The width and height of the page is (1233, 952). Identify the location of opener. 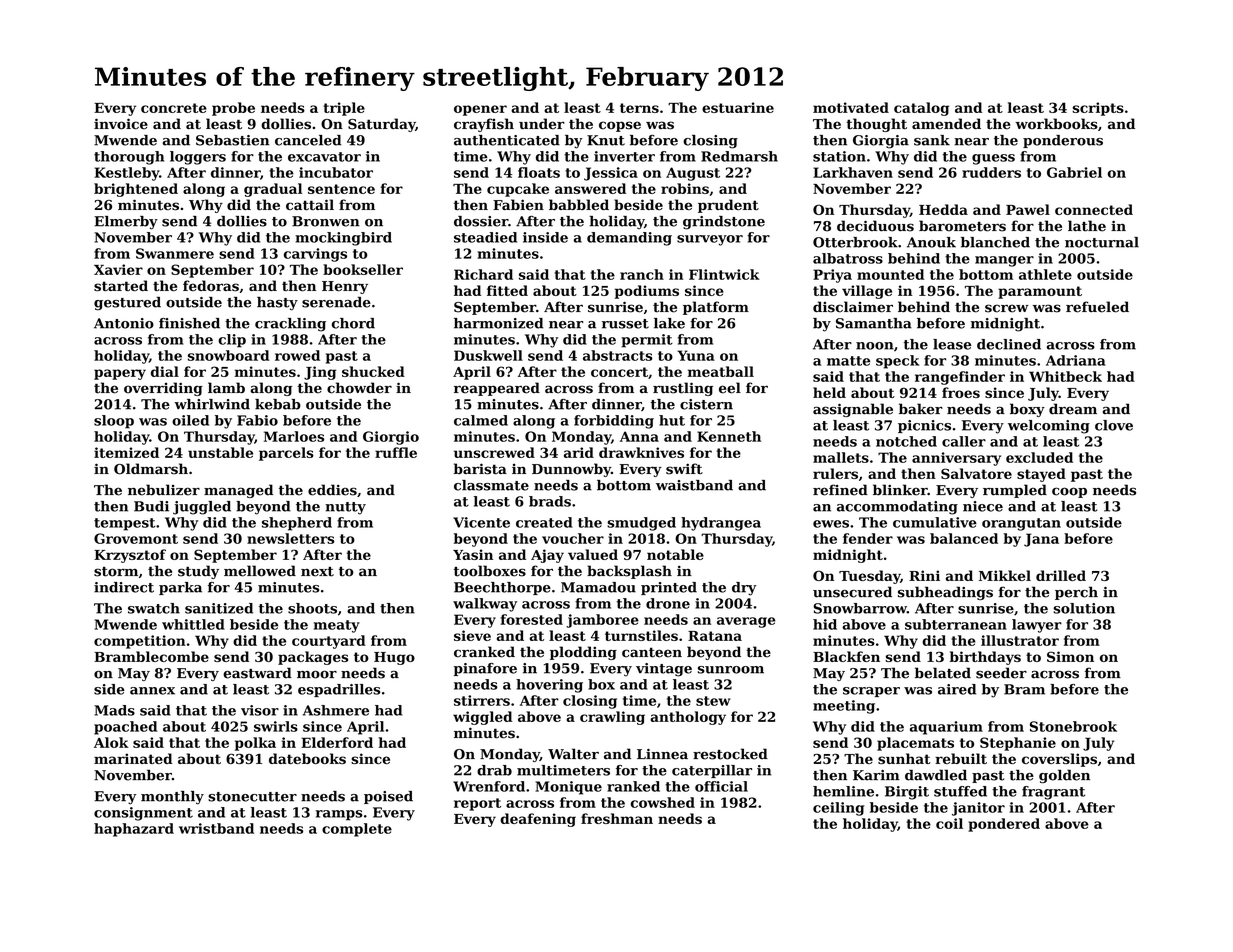
(480, 110).
